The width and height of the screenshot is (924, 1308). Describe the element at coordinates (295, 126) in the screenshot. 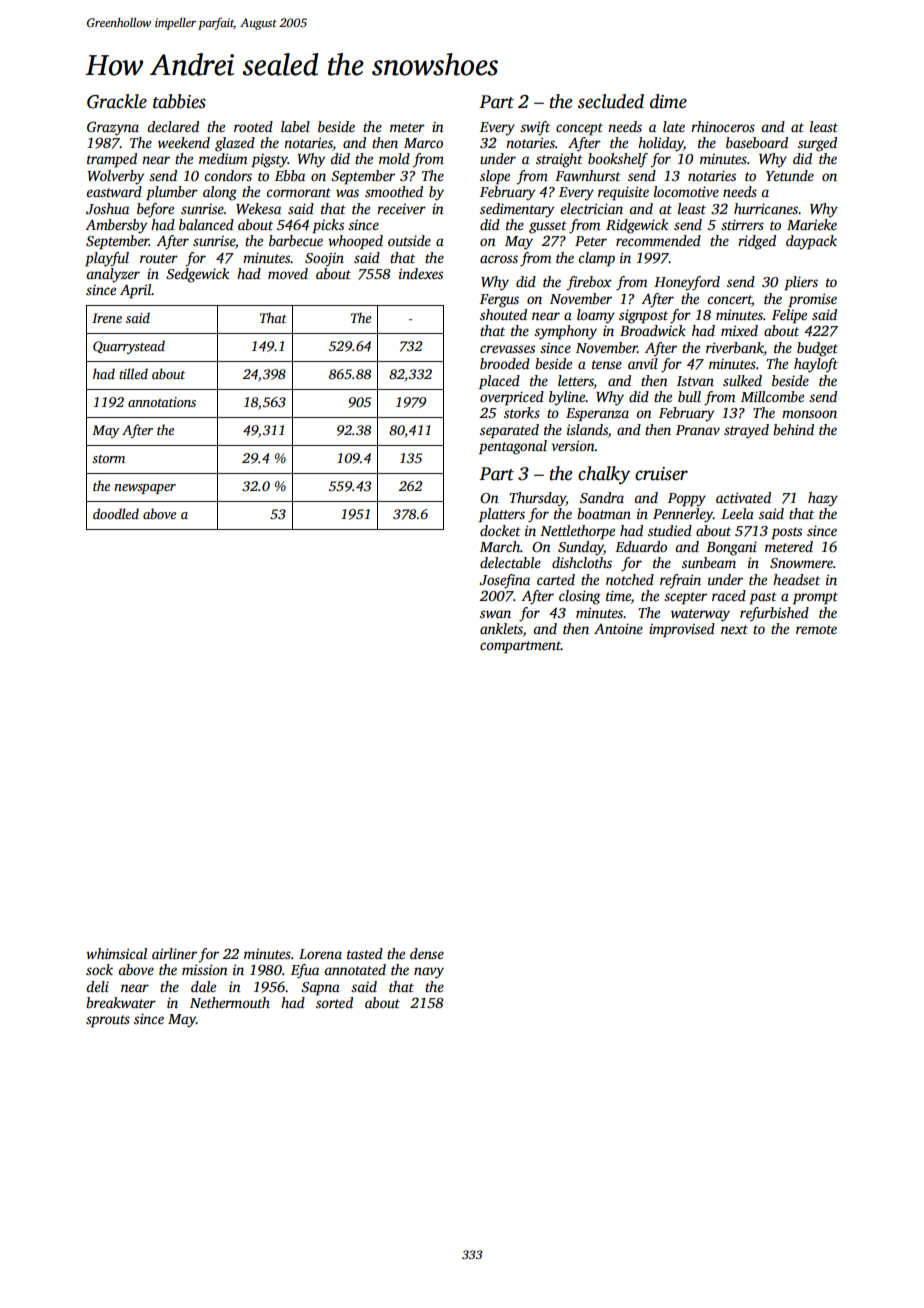

I see `label` at that location.
